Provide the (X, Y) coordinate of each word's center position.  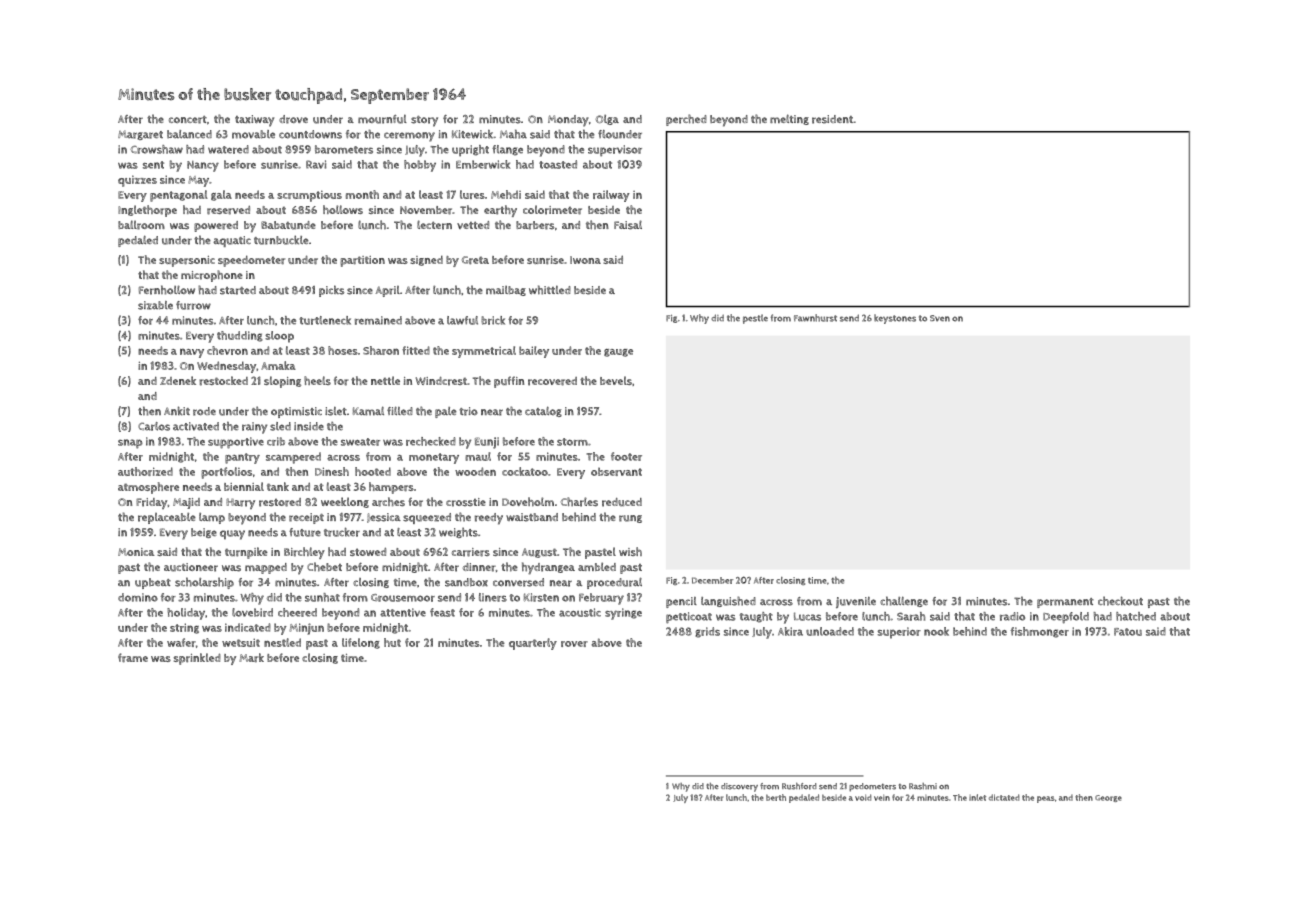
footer (626, 456)
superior (899, 633)
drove (293, 119)
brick (493, 320)
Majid (186, 503)
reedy (489, 519)
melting (789, 119)
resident (832, 119)
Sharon (381, 350)
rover (574, 644)
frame (133, 658)
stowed (368, 552)
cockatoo (525, 471)
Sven (940, 318)
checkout (1120, 601)
